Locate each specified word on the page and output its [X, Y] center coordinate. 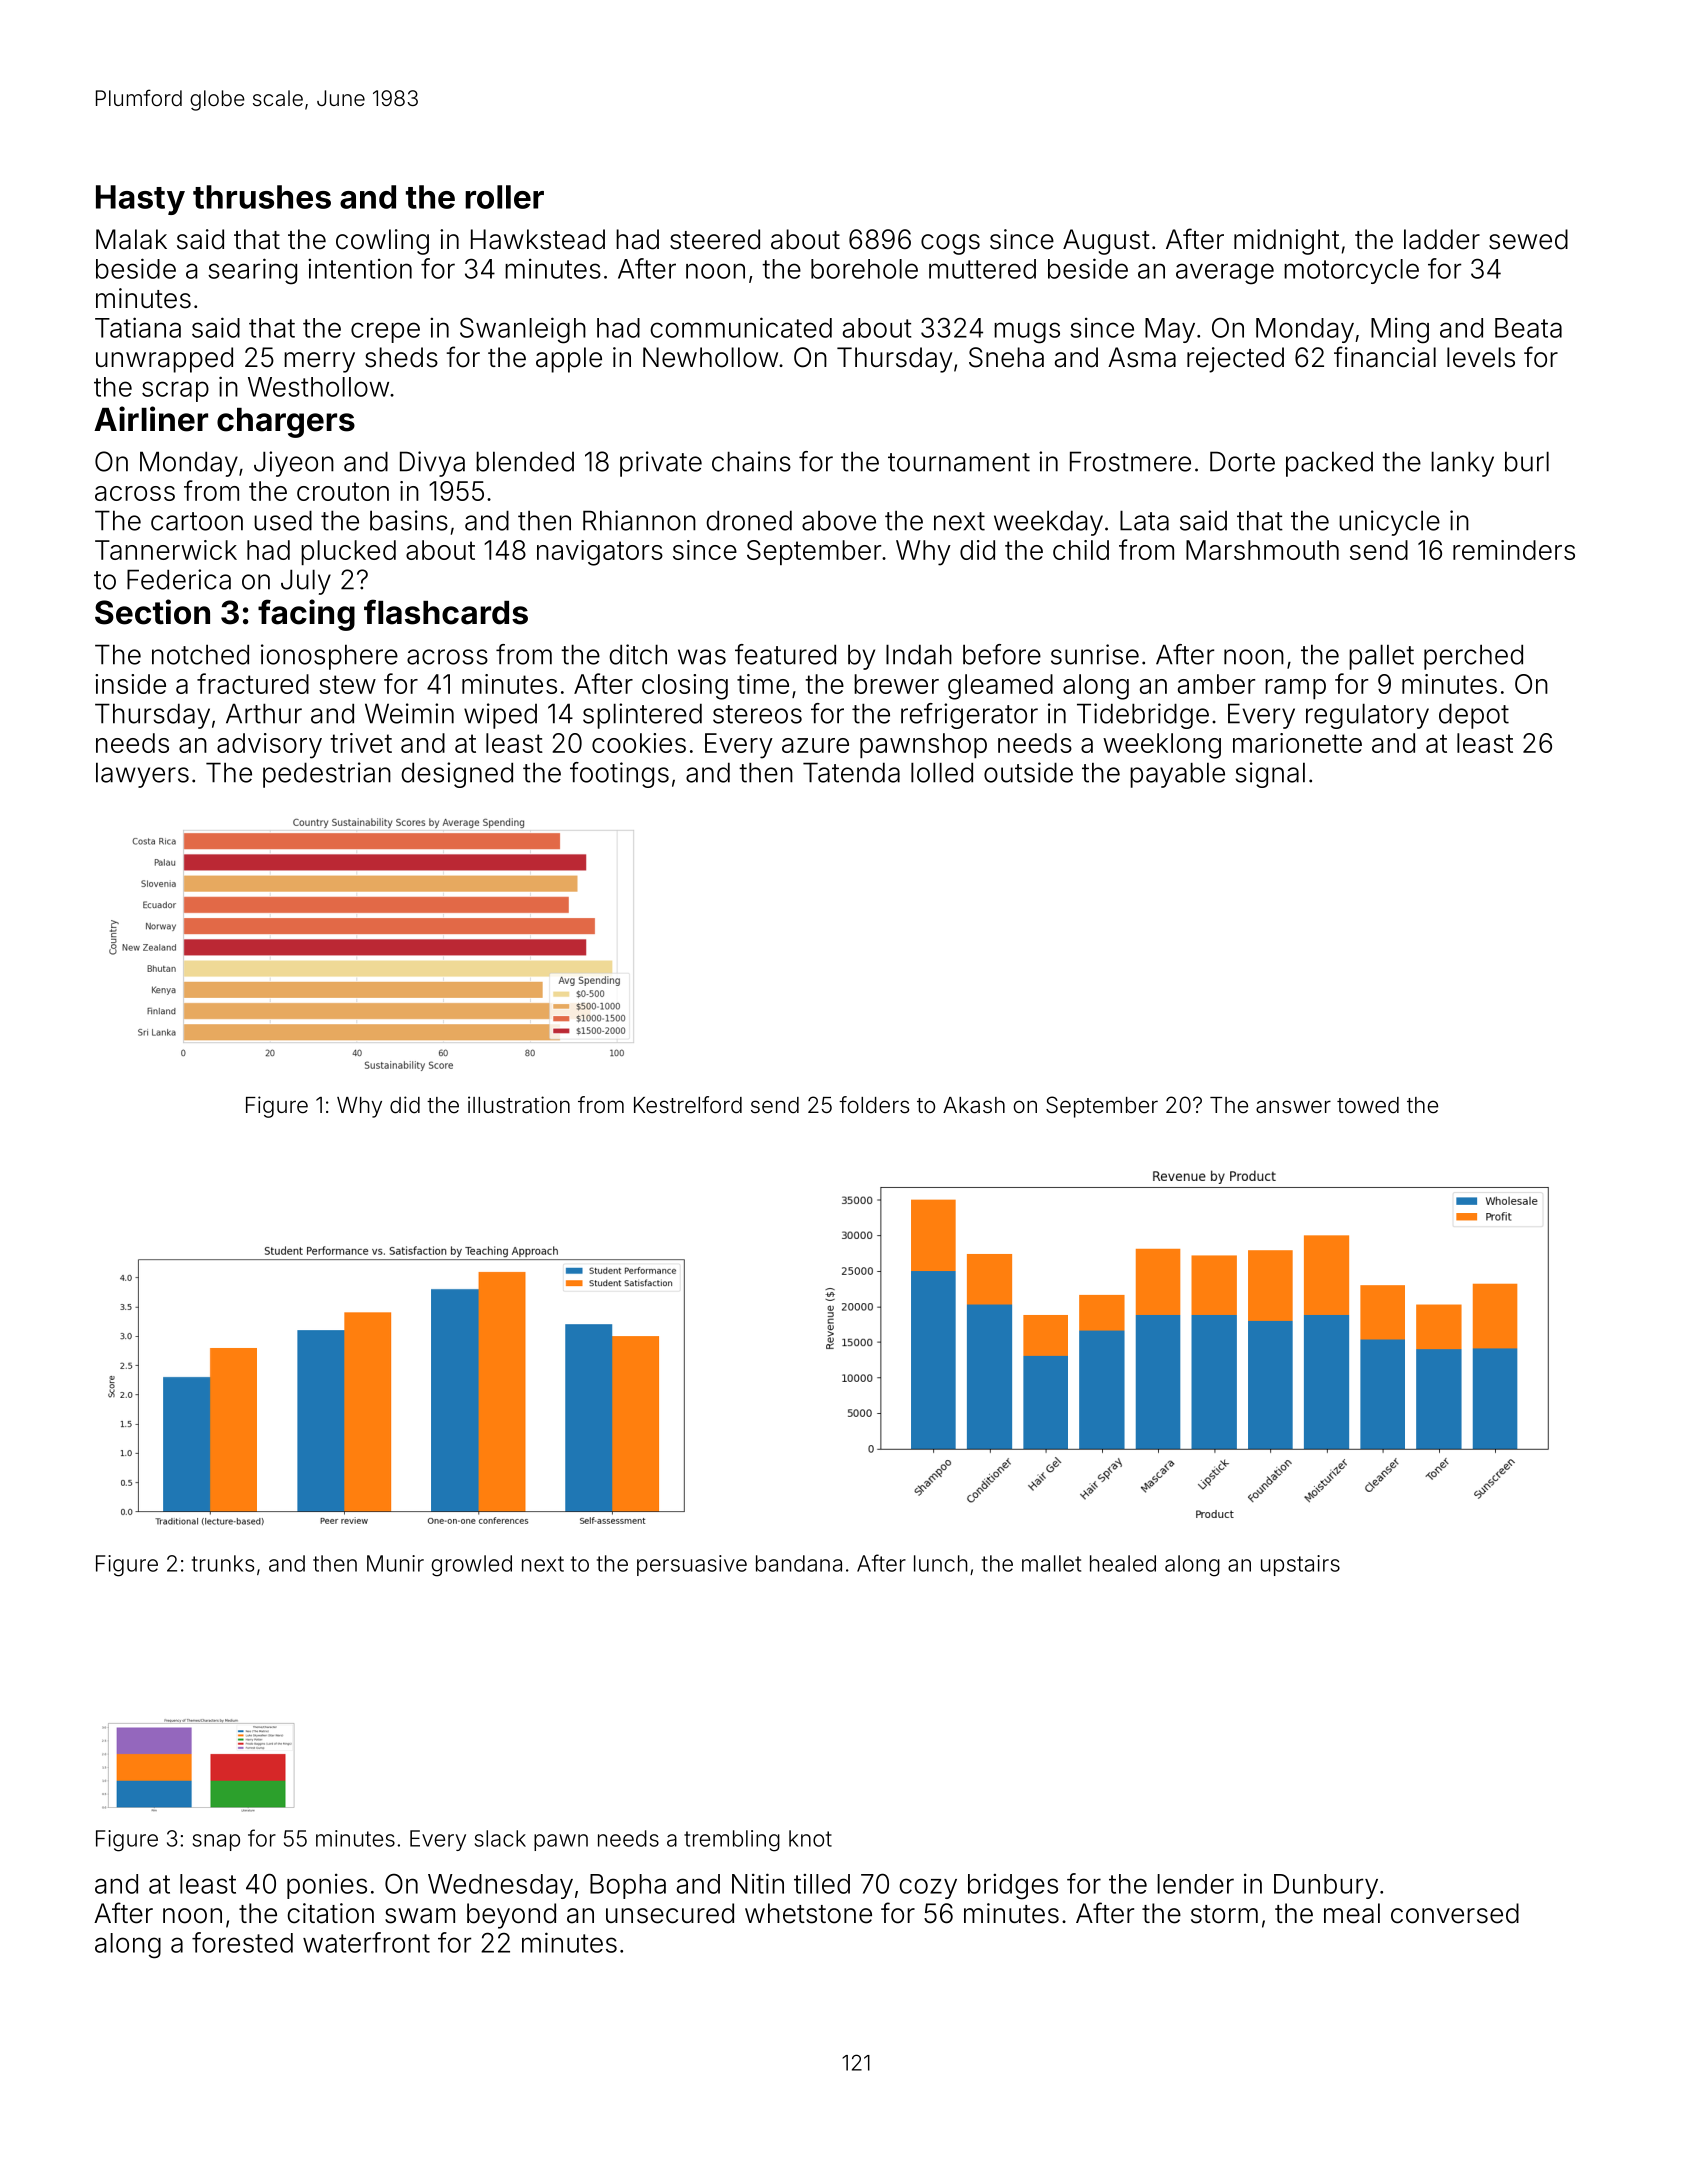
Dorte [1242, 461]
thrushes [262, 197]
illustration [519, 1105]
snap [216, 1842]
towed [1368, 1105]
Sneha [1006, 357]
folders [874, 1105]
